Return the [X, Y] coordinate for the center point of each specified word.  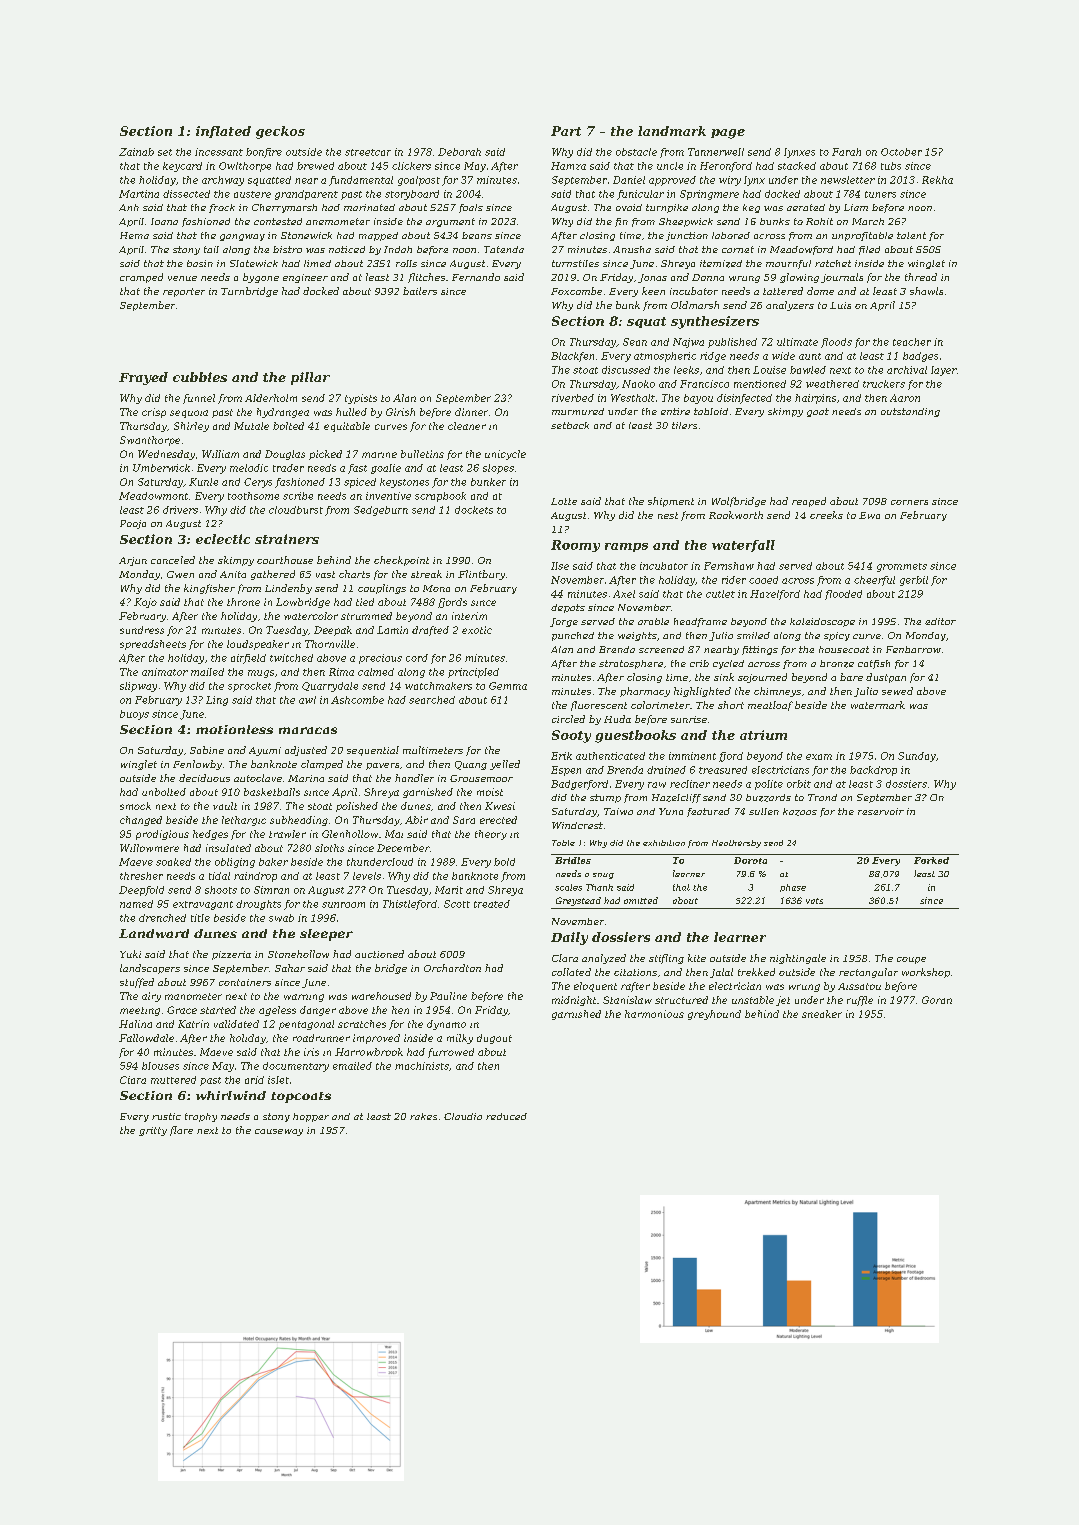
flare [181, 1131]
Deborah [459, 152]
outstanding [910, 412]
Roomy [575, 546]
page [728, 134]
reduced [506, 1116]
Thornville [330, 644]
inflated [223, 132]
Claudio [463, 1116]
